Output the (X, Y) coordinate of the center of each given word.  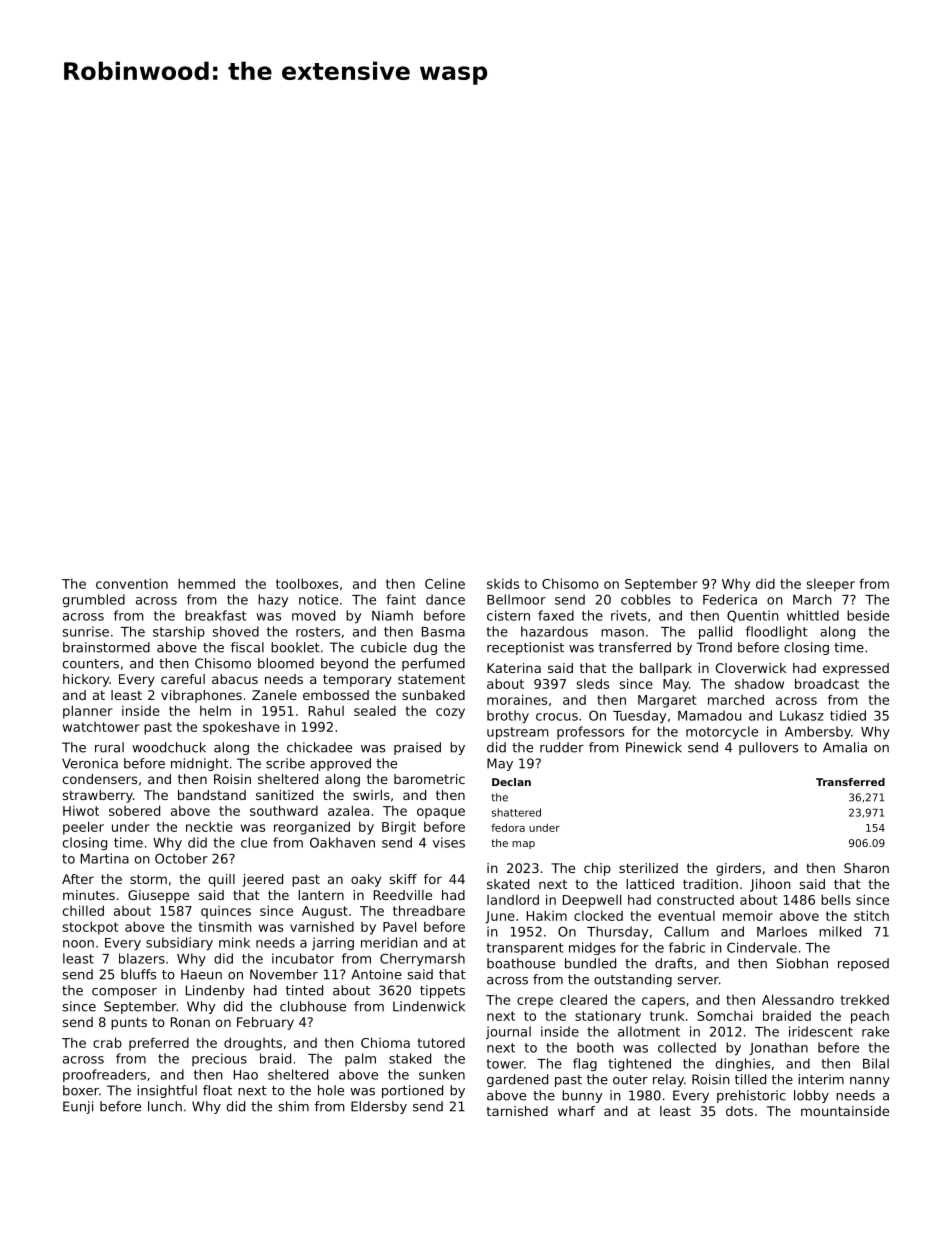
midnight (200, 764)
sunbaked (433, 695)
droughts (253, 1044)
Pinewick (654, 747)
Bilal (876, 1063)
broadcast (827, 683)
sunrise (85, 631)
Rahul (326, 710)
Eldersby (379, 1107)
